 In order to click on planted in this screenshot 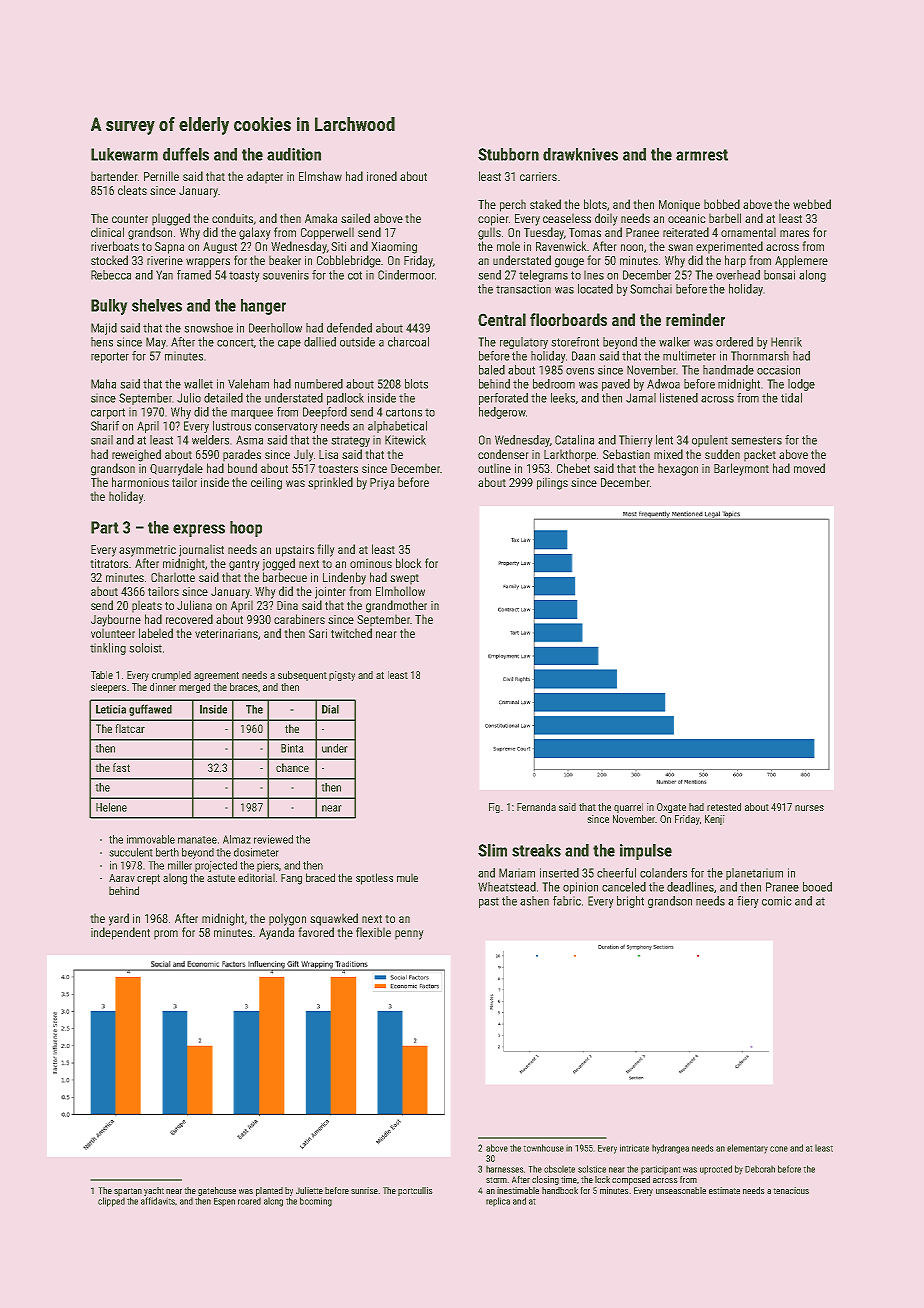, I will do `click(269, 1191)`.
